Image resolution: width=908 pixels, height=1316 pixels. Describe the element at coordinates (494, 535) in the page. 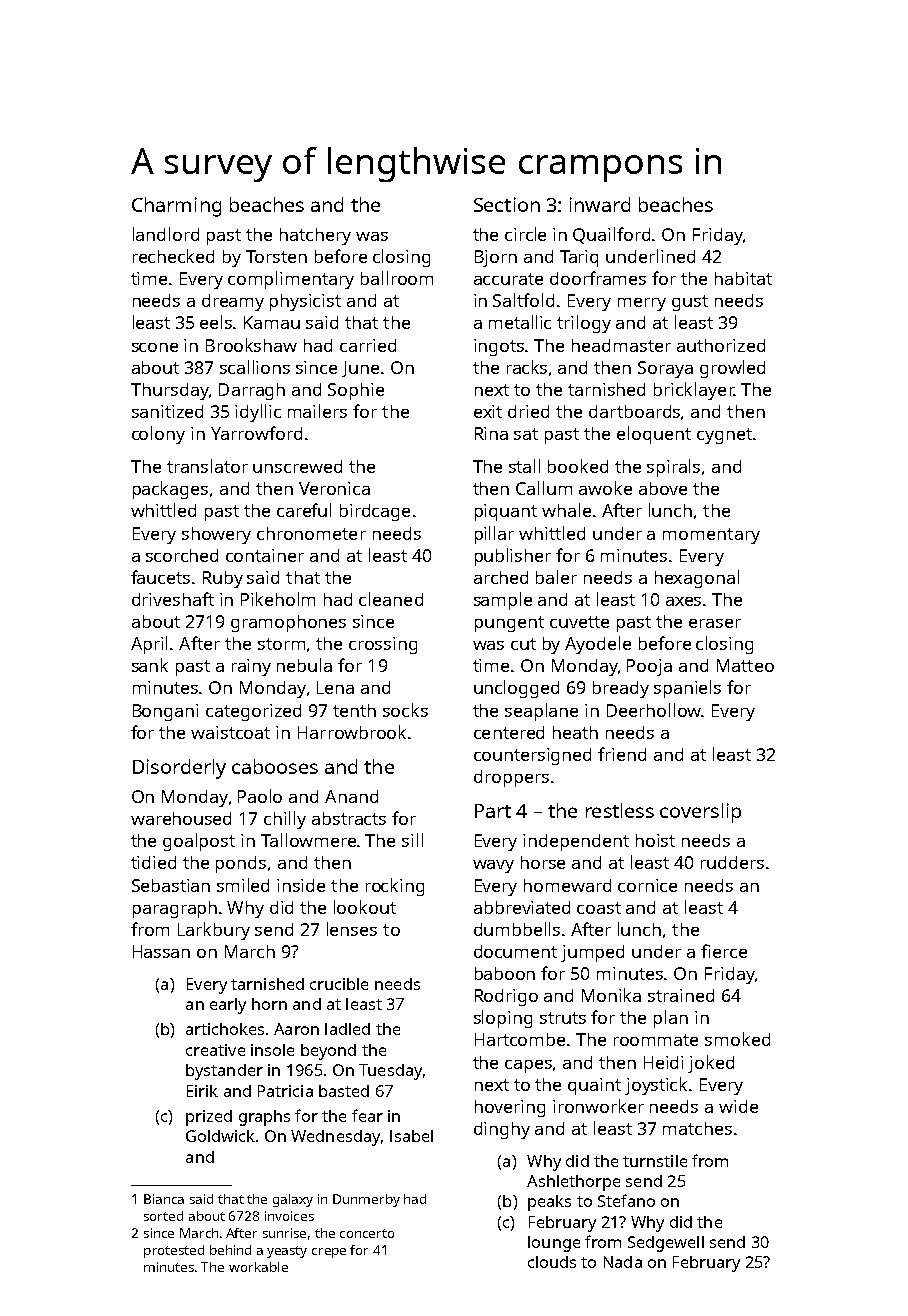

I see `pillar` at that location.
